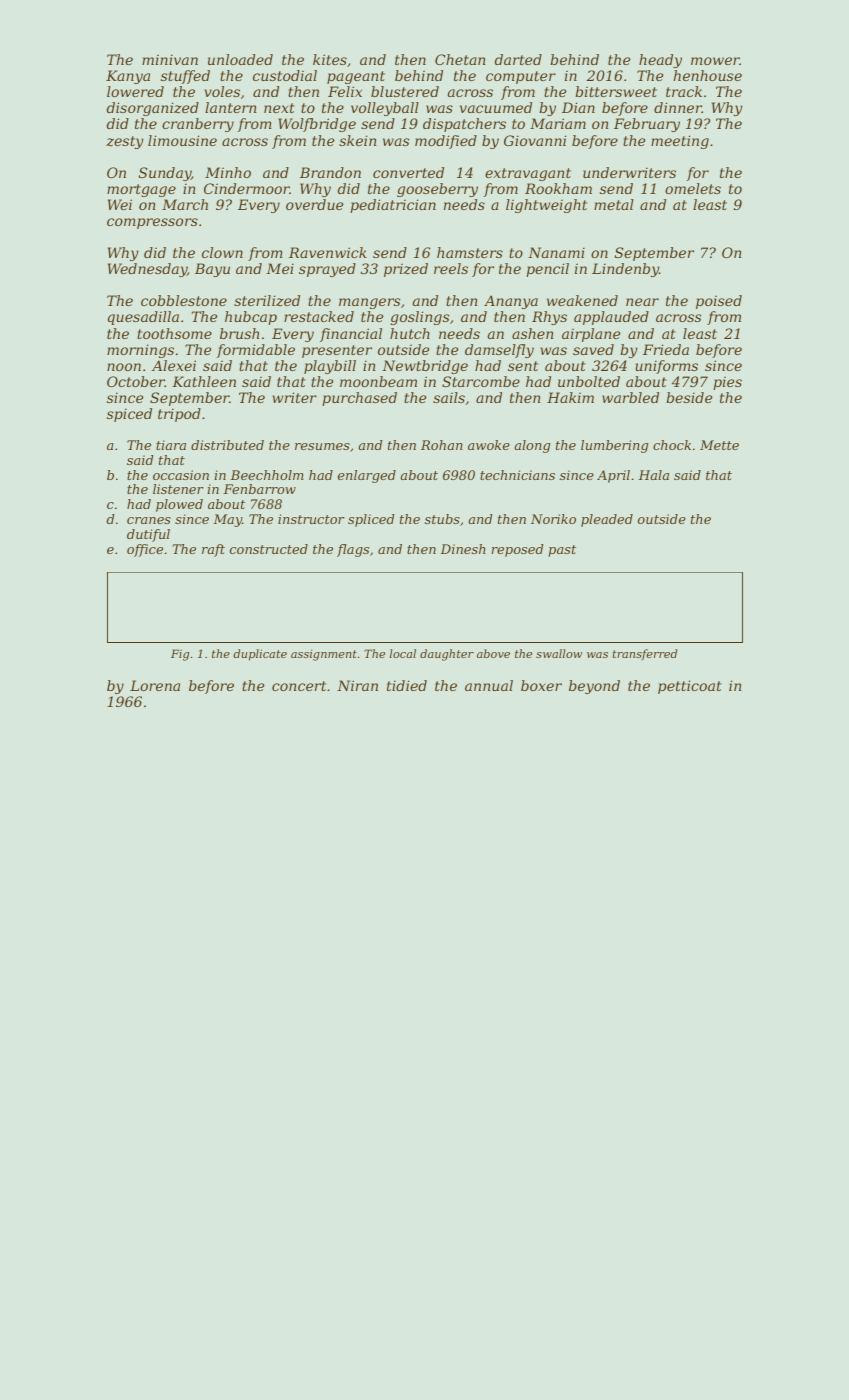 Image resolution: width=849 pixels, height=1400 pixels. Describe the element at coordinates (240, 59) in the document. I see `unloaded` at that location.
